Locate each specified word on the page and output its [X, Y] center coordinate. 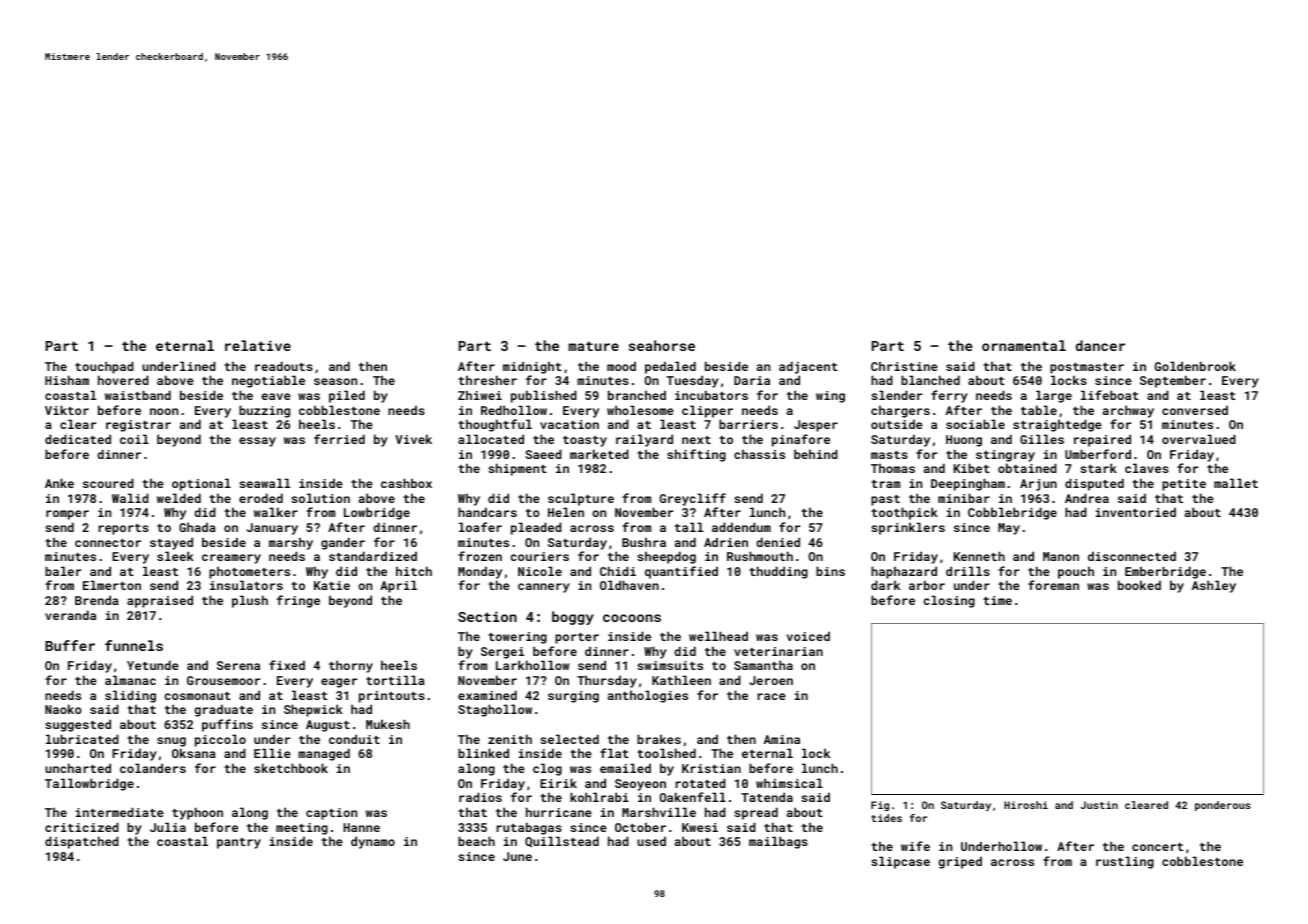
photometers [249, 572]
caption [331, 814]
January [272, 529]
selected [569, 739]
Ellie [272, 753]
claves [1147, 468]
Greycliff [693, 499]
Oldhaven [629, 585]
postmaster [1087, 368]
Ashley [1214, 586]
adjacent [808, 367]
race [772, 696]
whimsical [789, 783]
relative [258, 345]
